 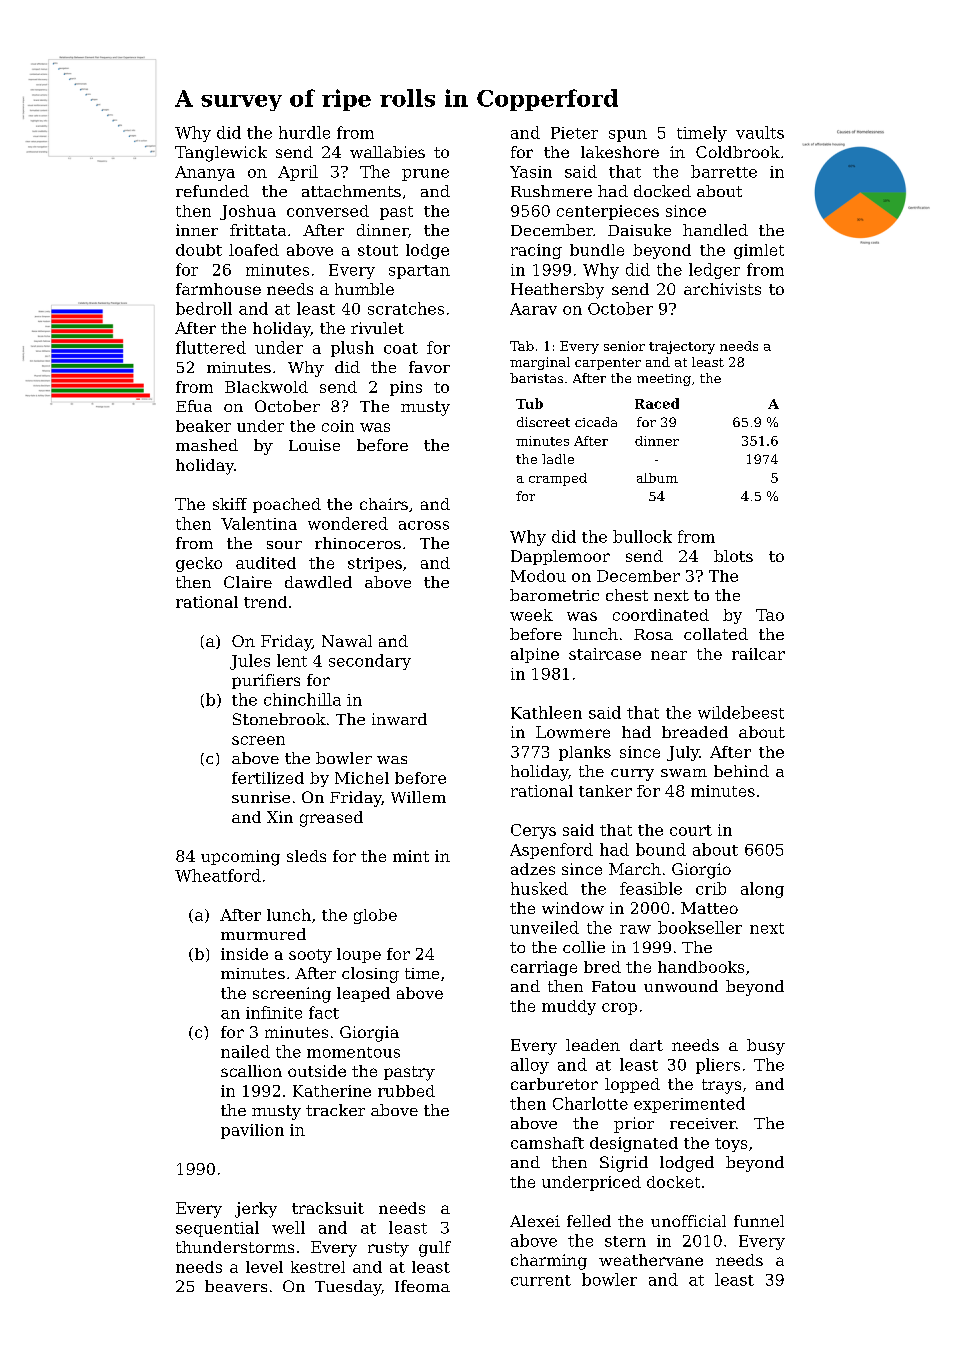 I want to click on fact, so click(x=324, y=1012).
